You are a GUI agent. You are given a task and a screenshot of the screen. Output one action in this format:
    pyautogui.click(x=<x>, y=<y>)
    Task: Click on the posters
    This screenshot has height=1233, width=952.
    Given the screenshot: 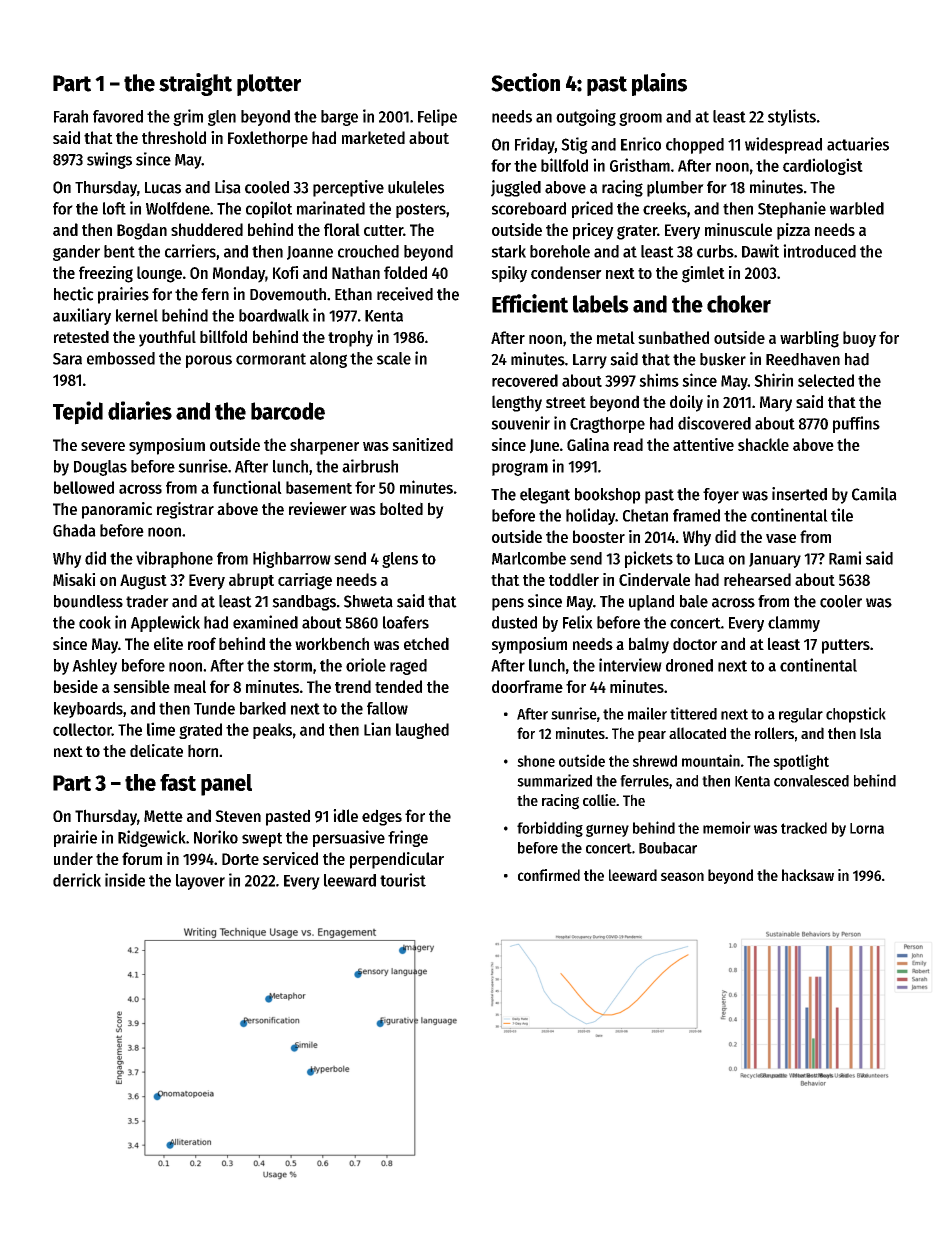 What is the action you would take?
    pyautogui.click(x=421, y=210)
